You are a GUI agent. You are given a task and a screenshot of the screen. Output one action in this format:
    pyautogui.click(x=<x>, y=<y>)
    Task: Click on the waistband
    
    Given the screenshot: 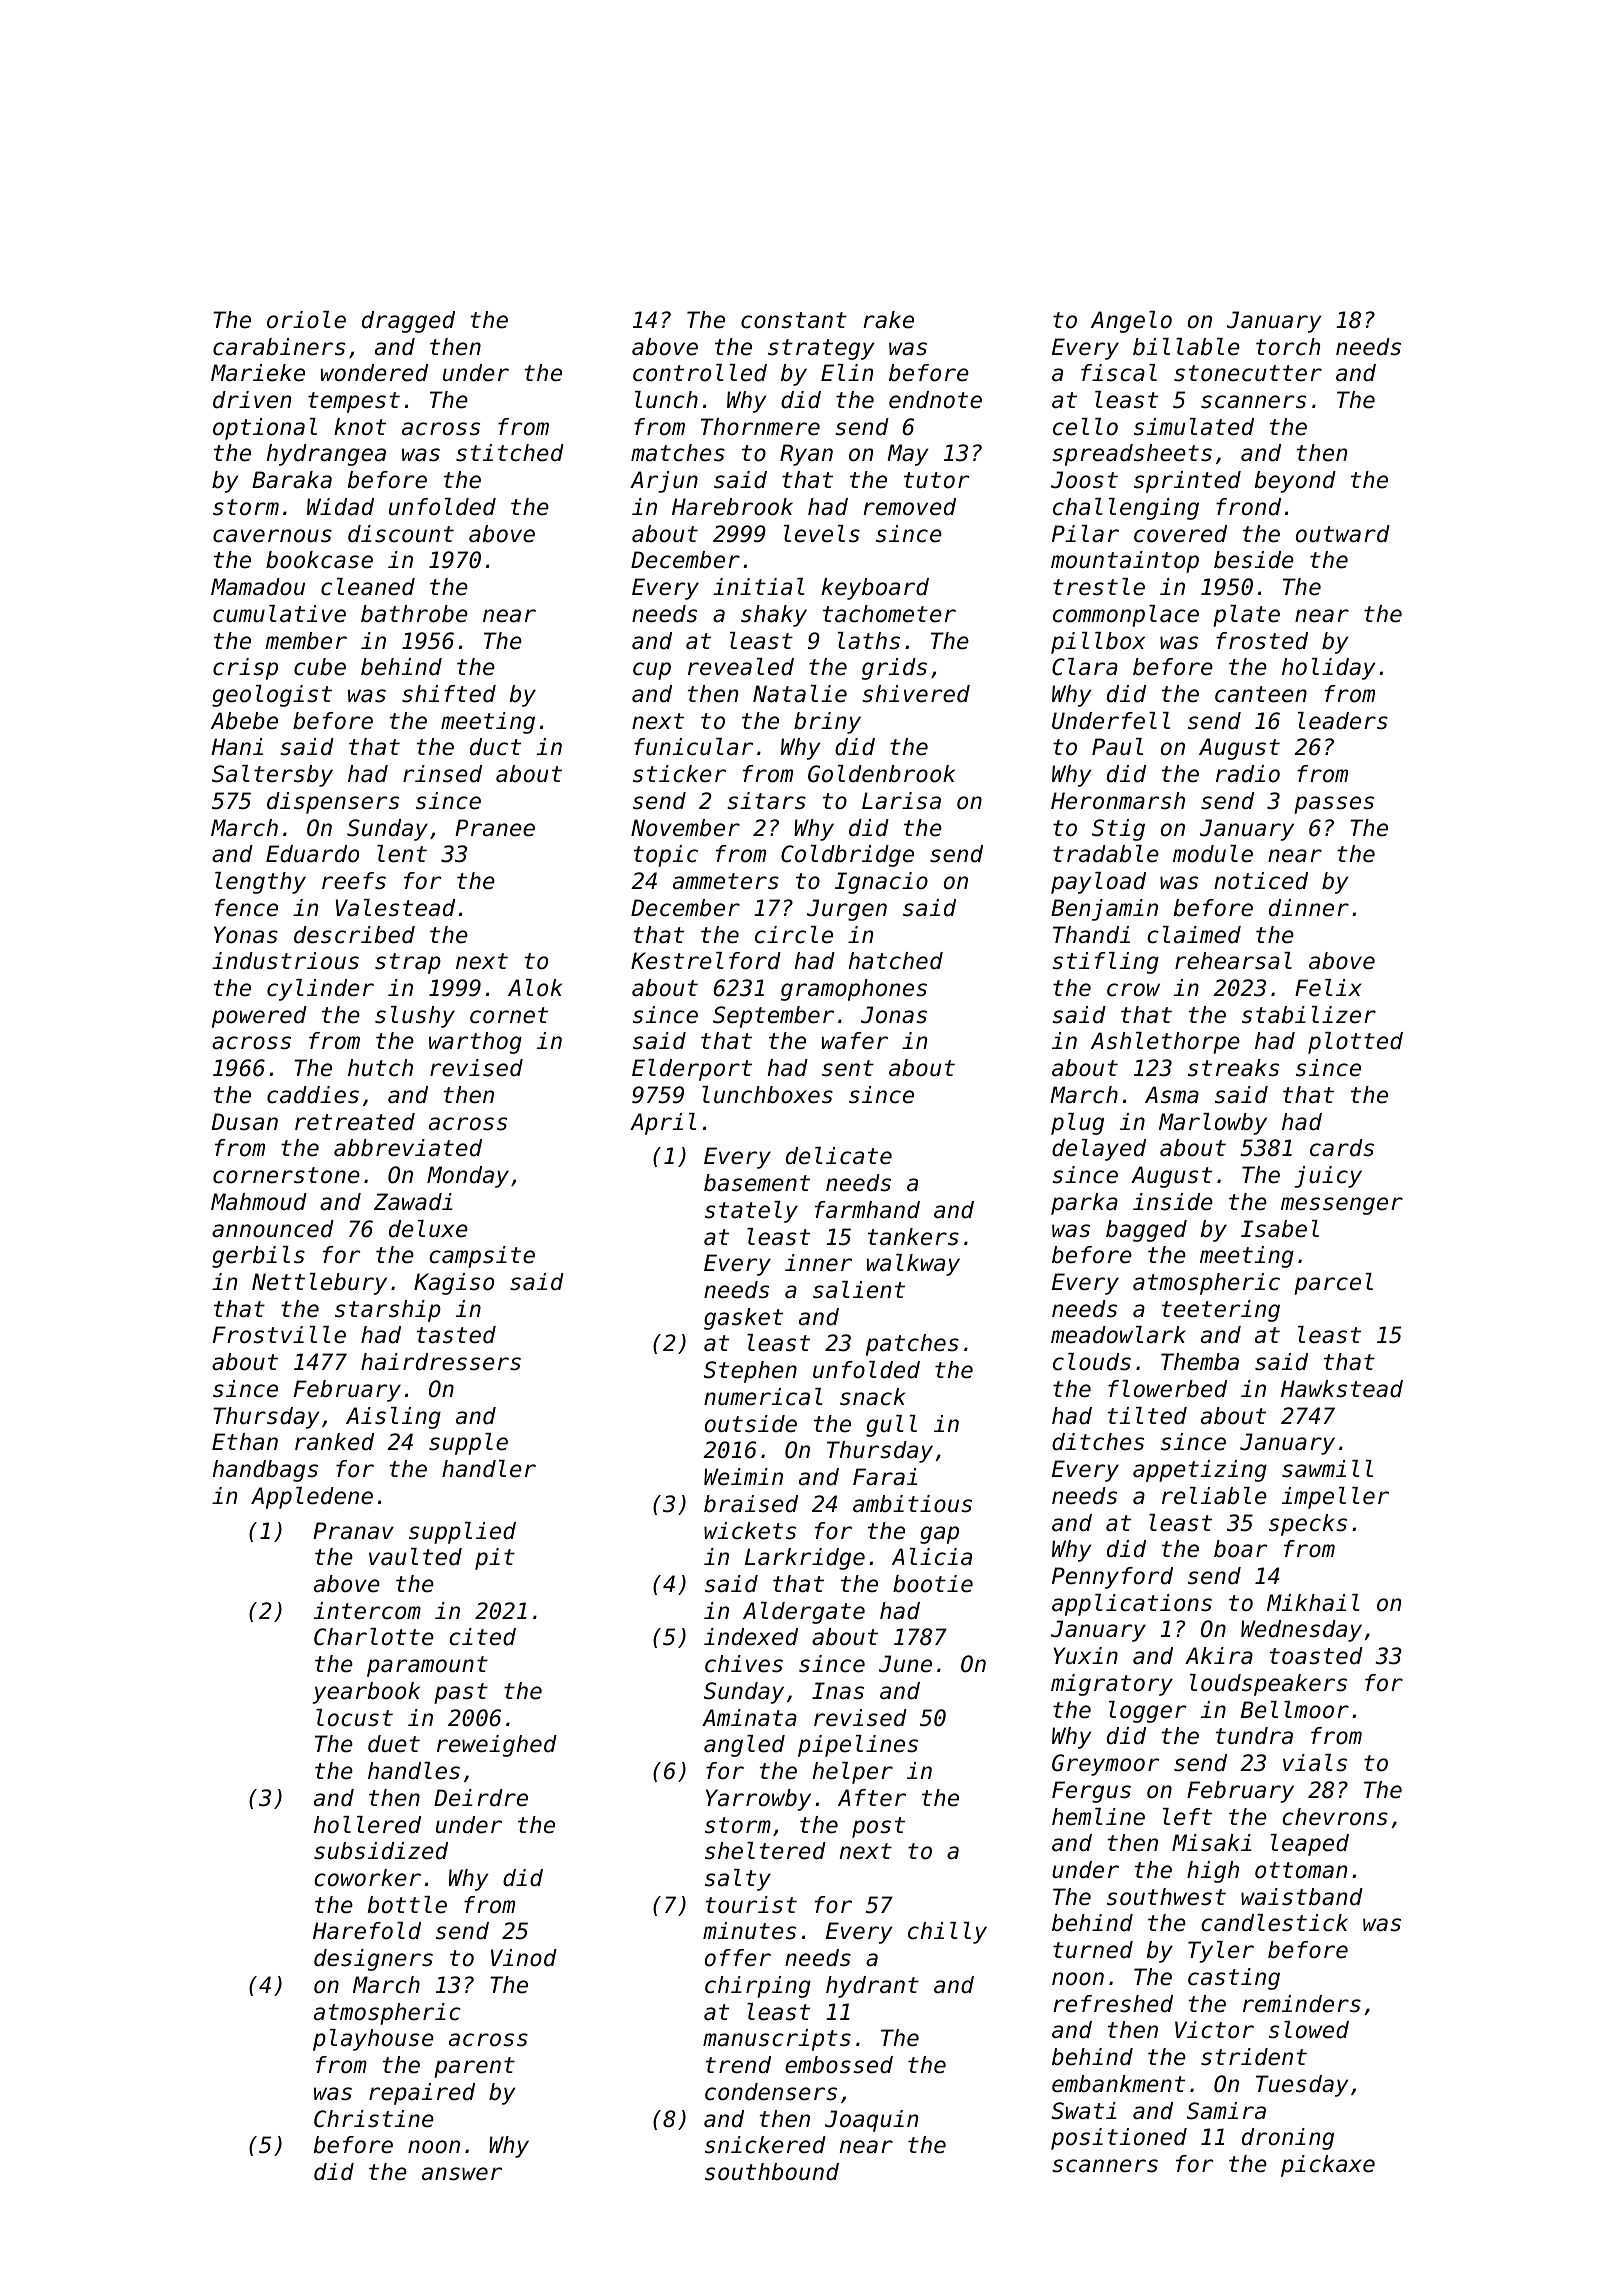 What is the action you would take?
    pyautogui.click(x=1302, y=1897)
